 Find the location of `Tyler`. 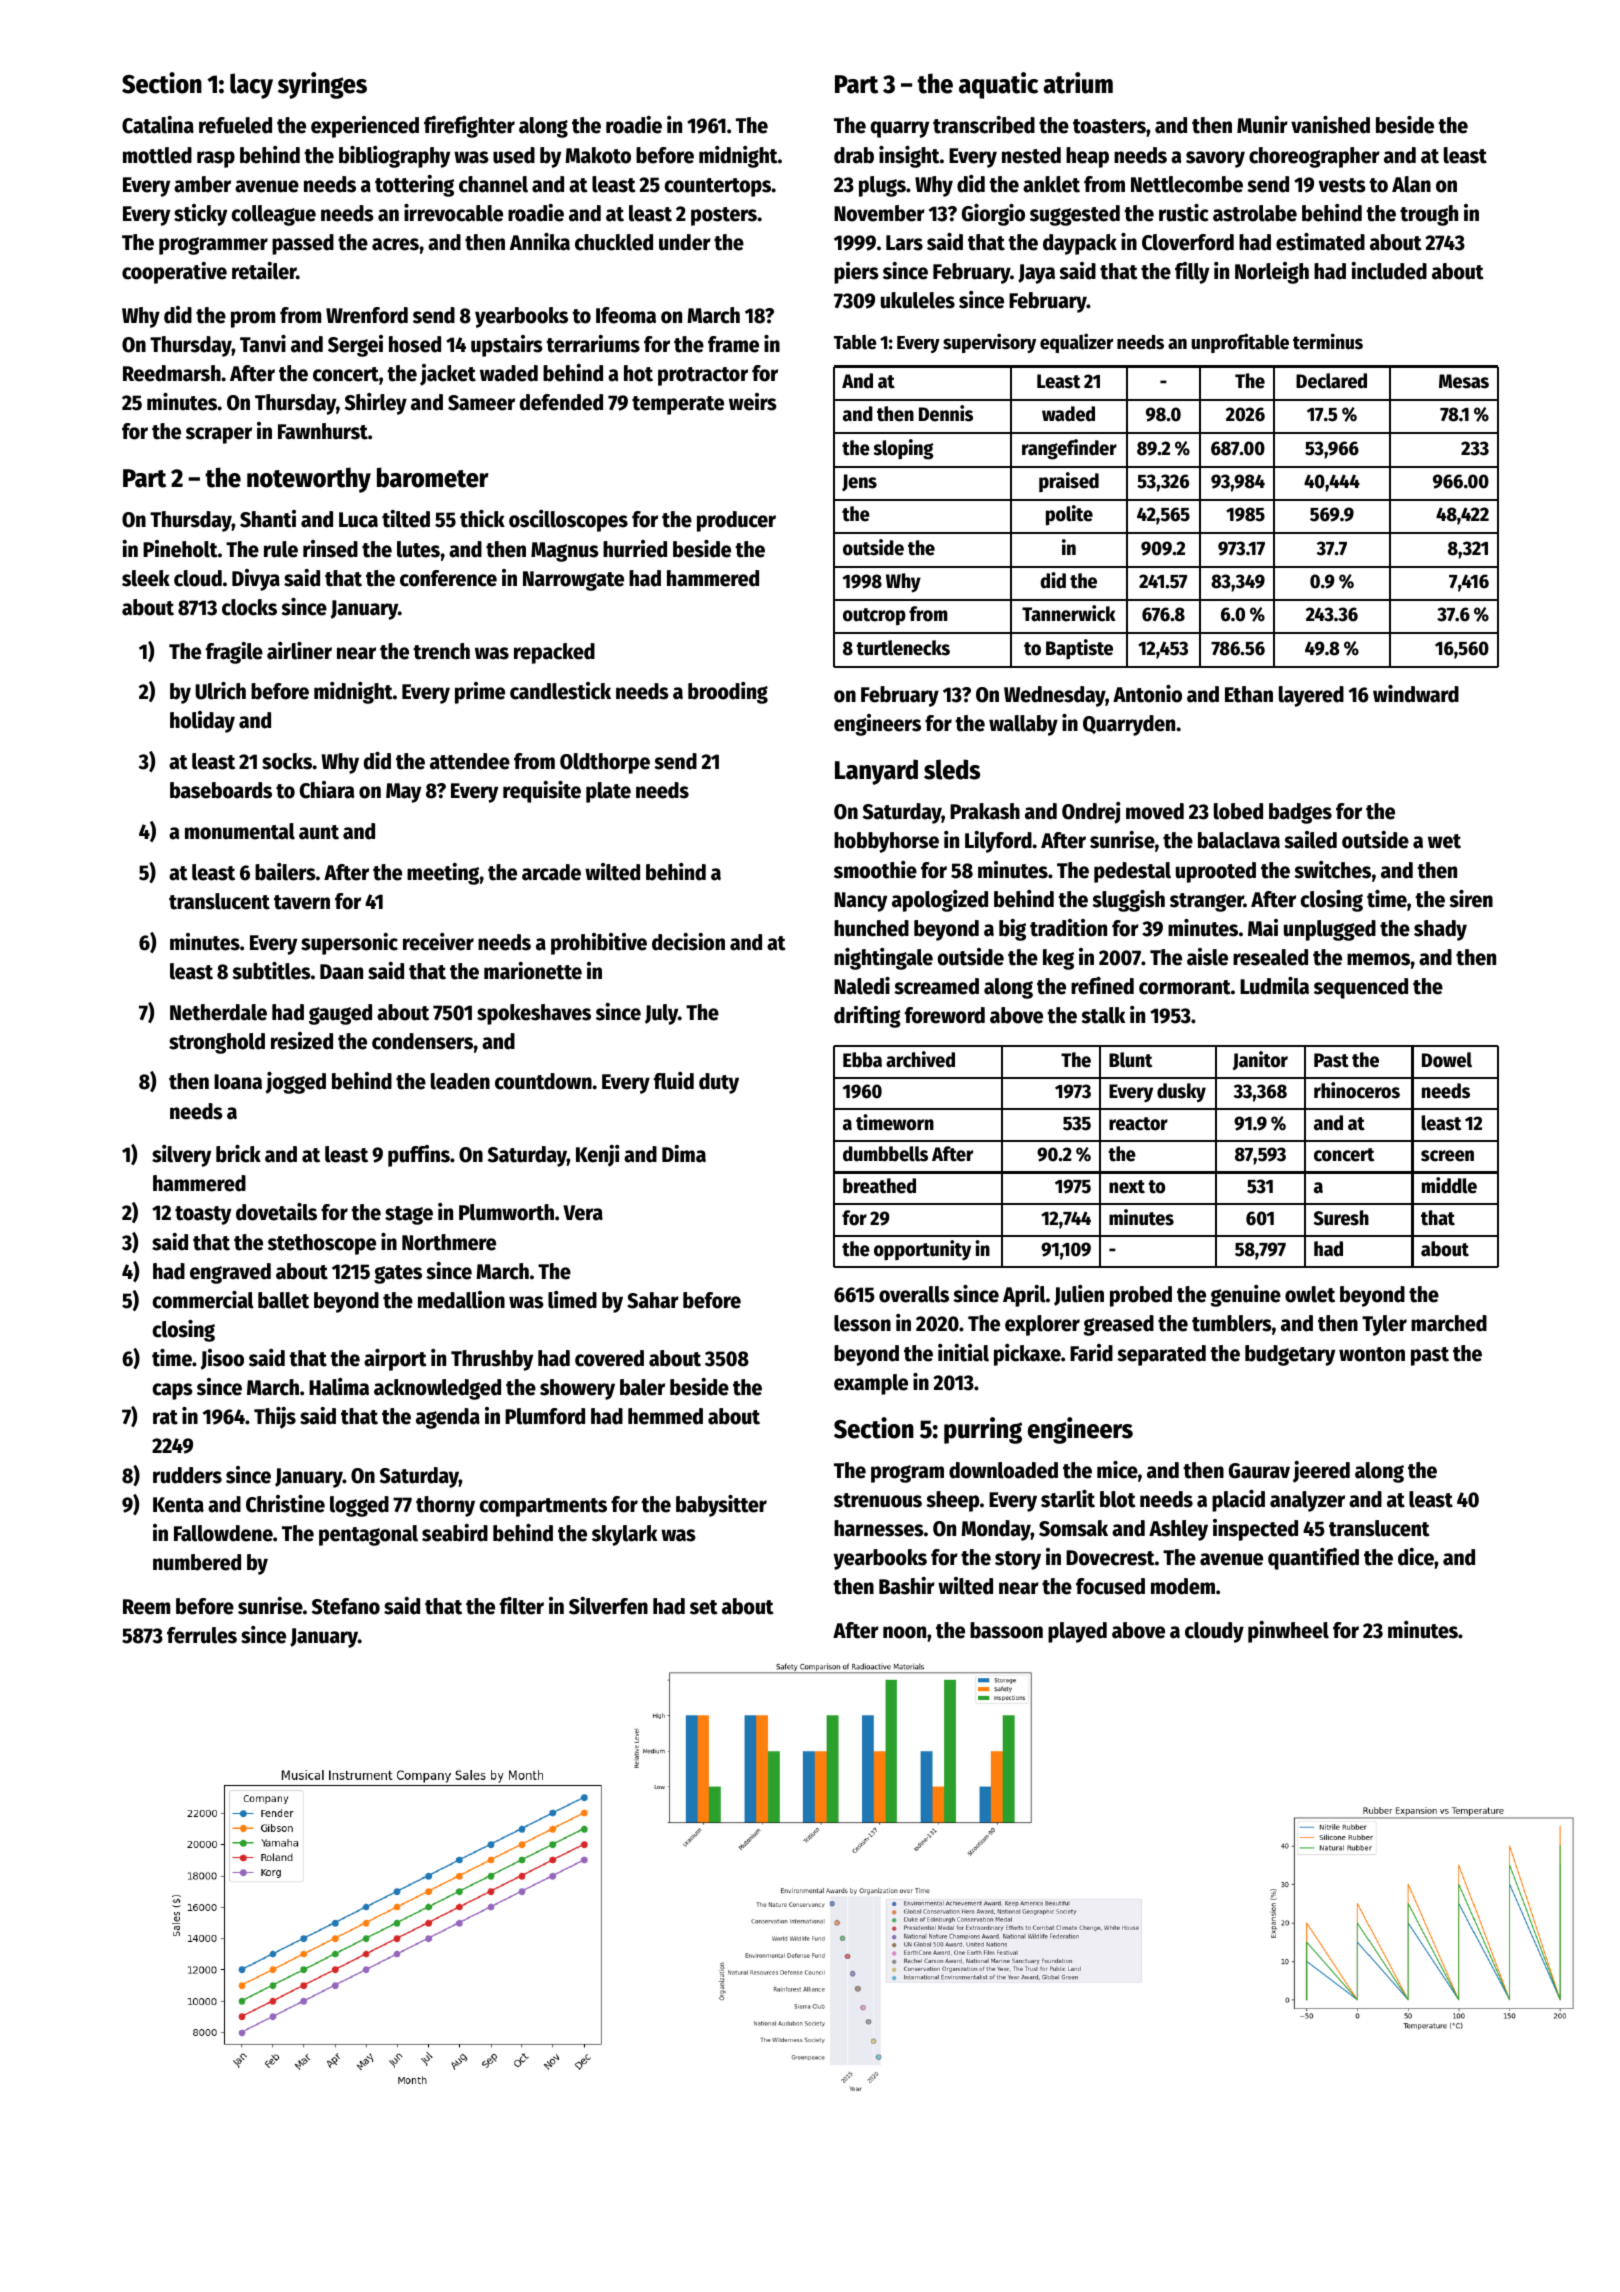

Tyler is located at coordinates (1384, 1325).
